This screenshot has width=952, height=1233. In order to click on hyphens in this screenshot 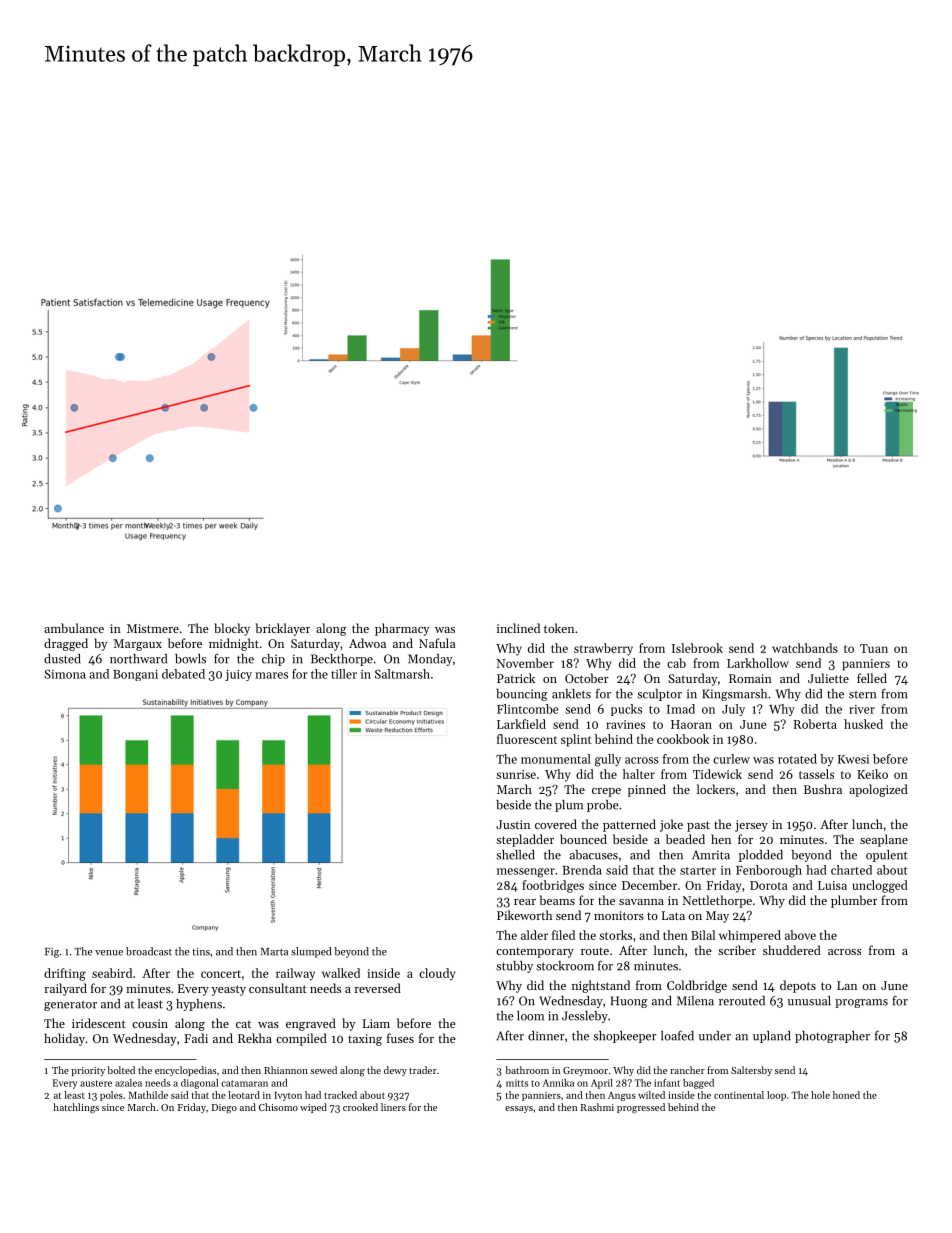, I will do `click(199, 1005)`.
